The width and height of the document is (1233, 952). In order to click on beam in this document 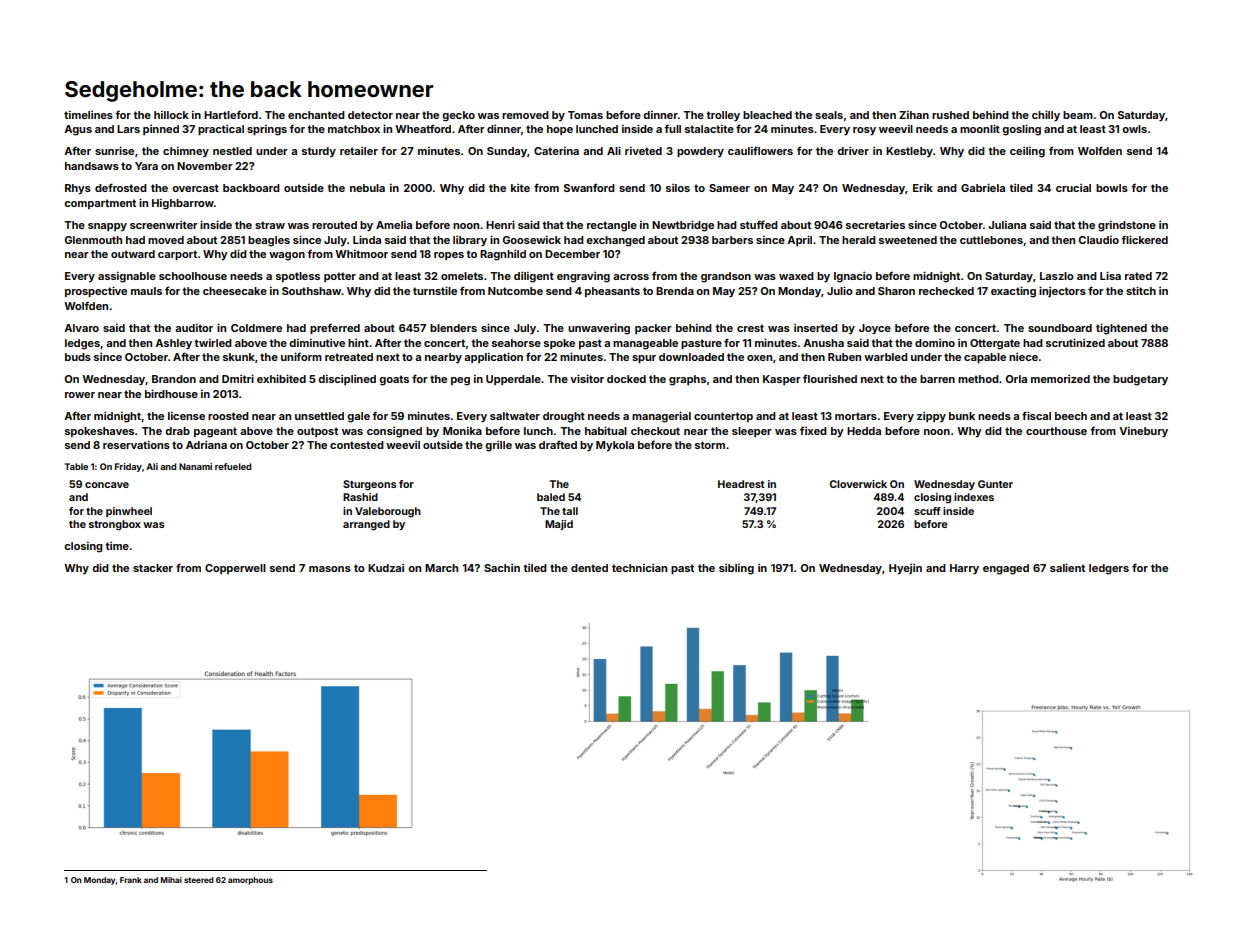, I will do `click(1078, 115)`.
